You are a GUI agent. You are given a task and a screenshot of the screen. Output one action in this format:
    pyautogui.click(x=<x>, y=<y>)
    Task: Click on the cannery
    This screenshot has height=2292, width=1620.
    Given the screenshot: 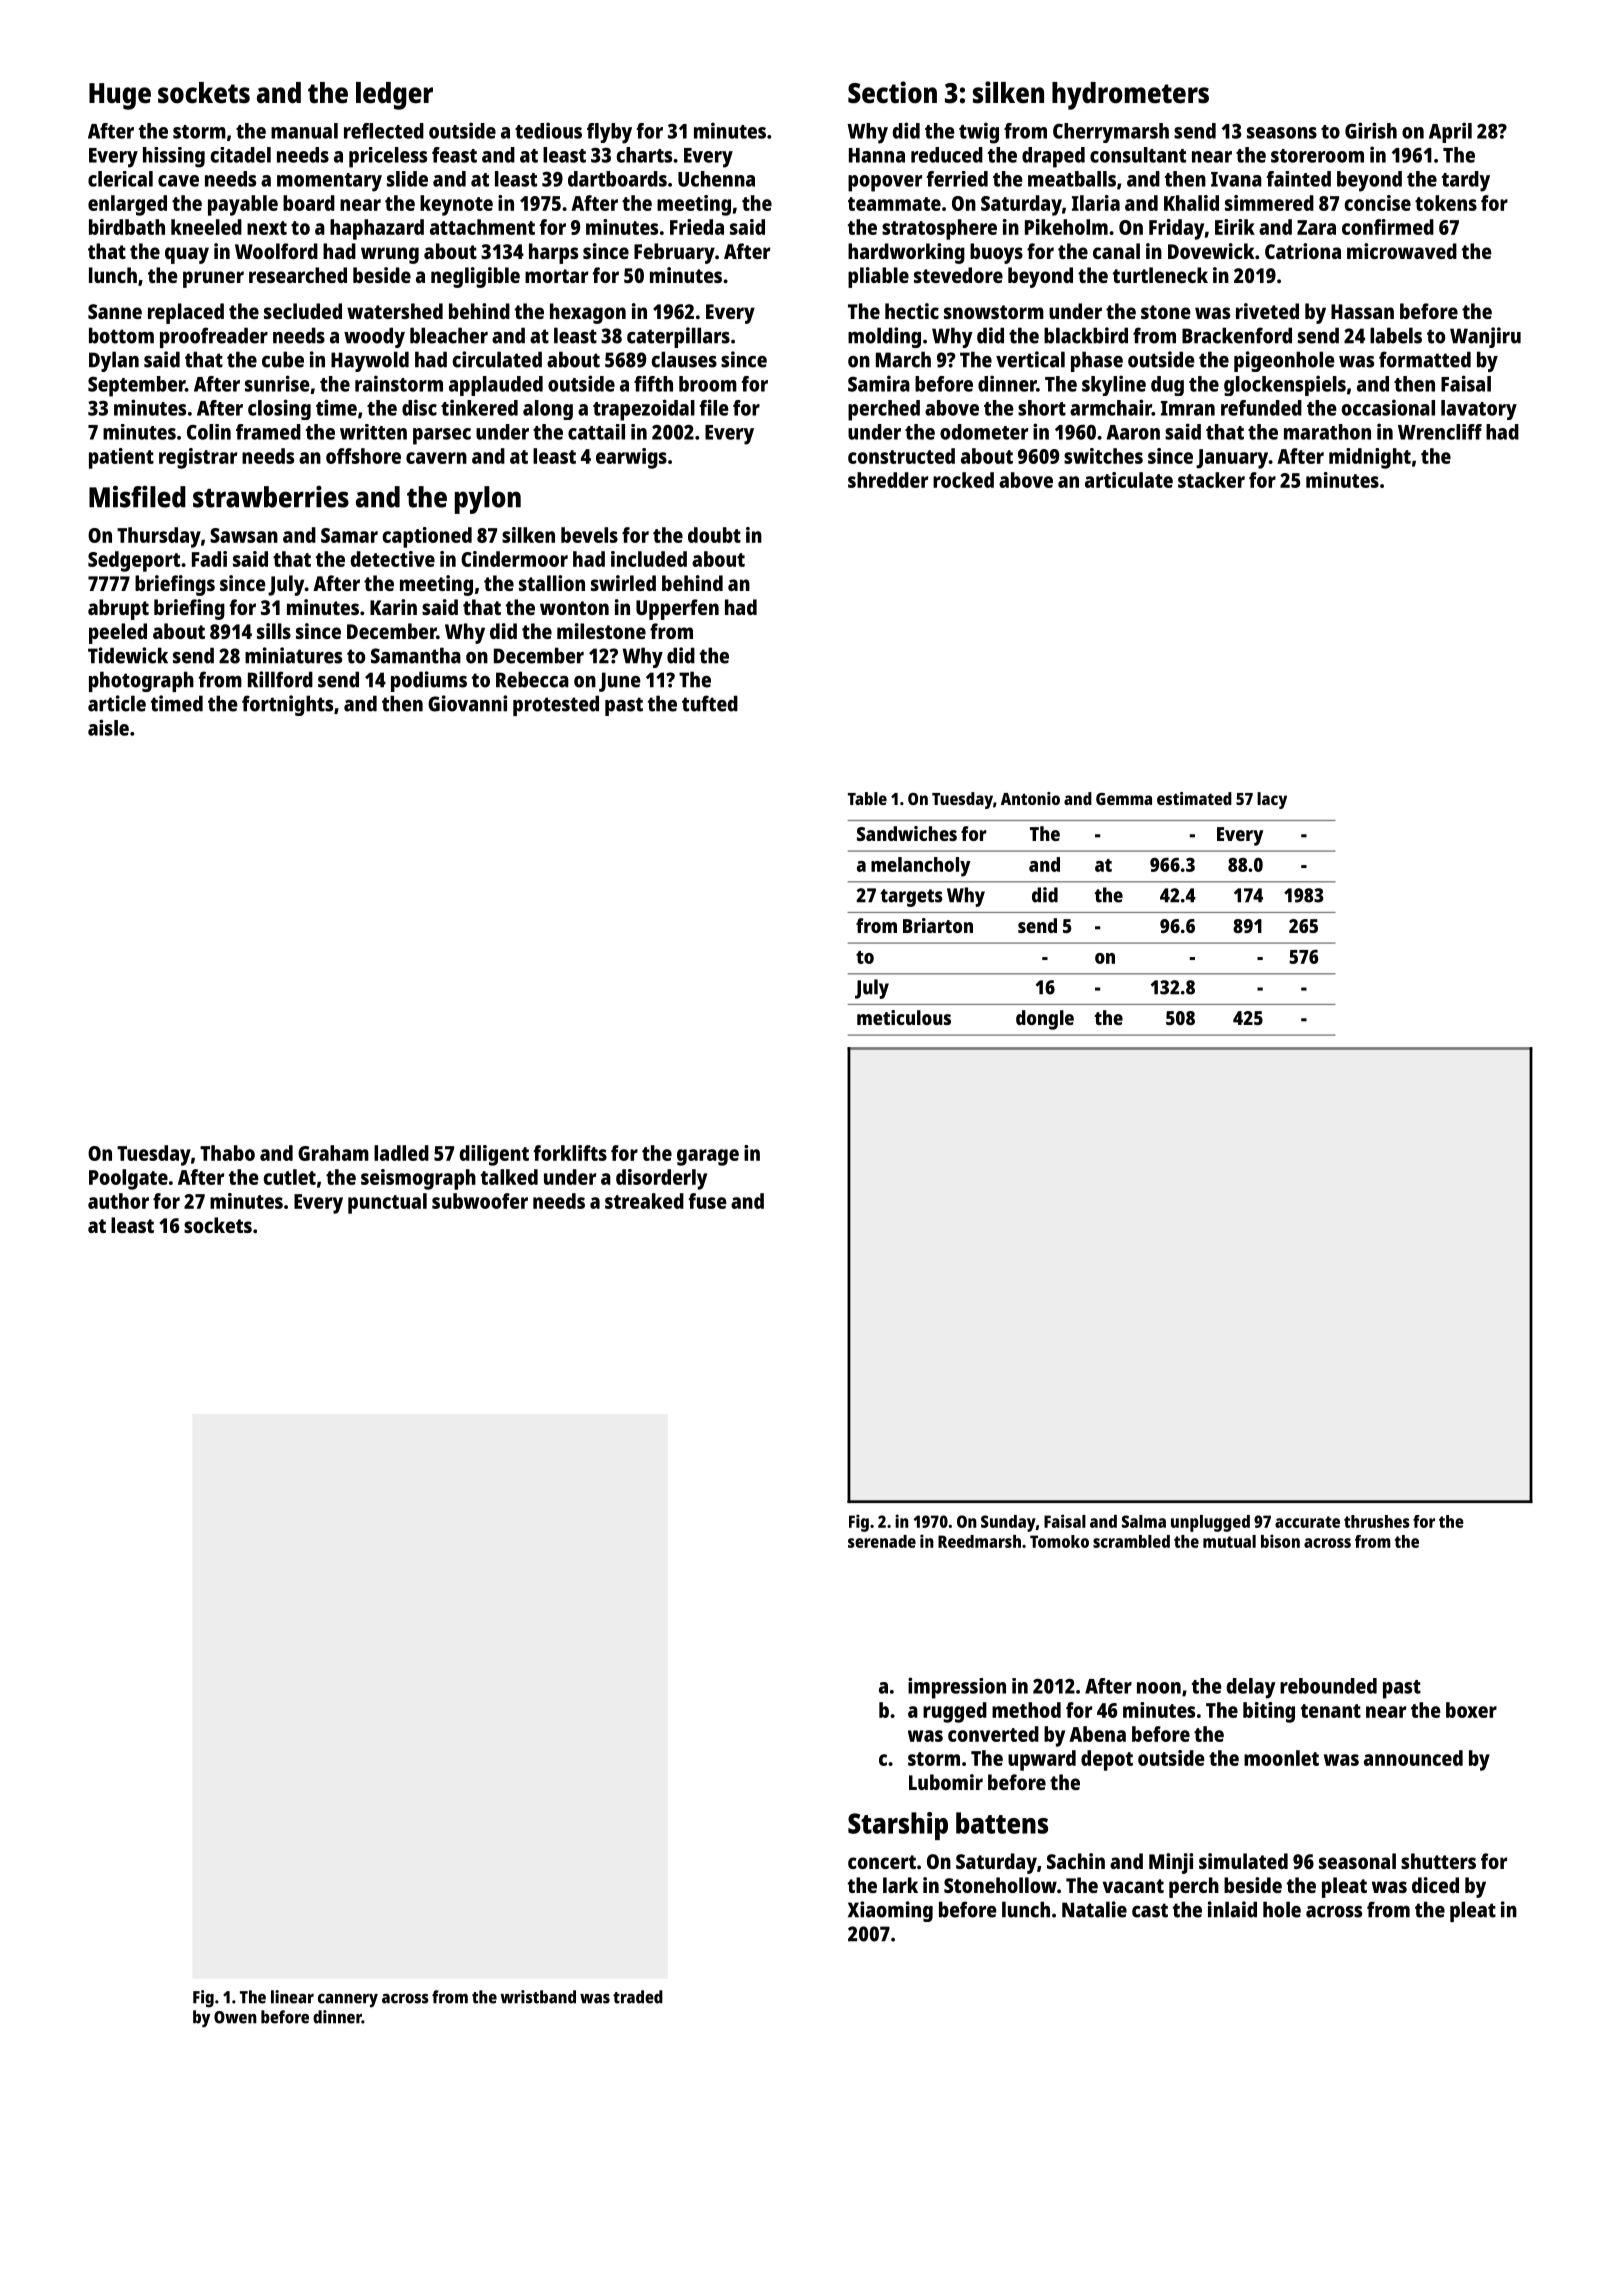 What is the action you would take?
    pyautogui.click(x=348, y=2001)
